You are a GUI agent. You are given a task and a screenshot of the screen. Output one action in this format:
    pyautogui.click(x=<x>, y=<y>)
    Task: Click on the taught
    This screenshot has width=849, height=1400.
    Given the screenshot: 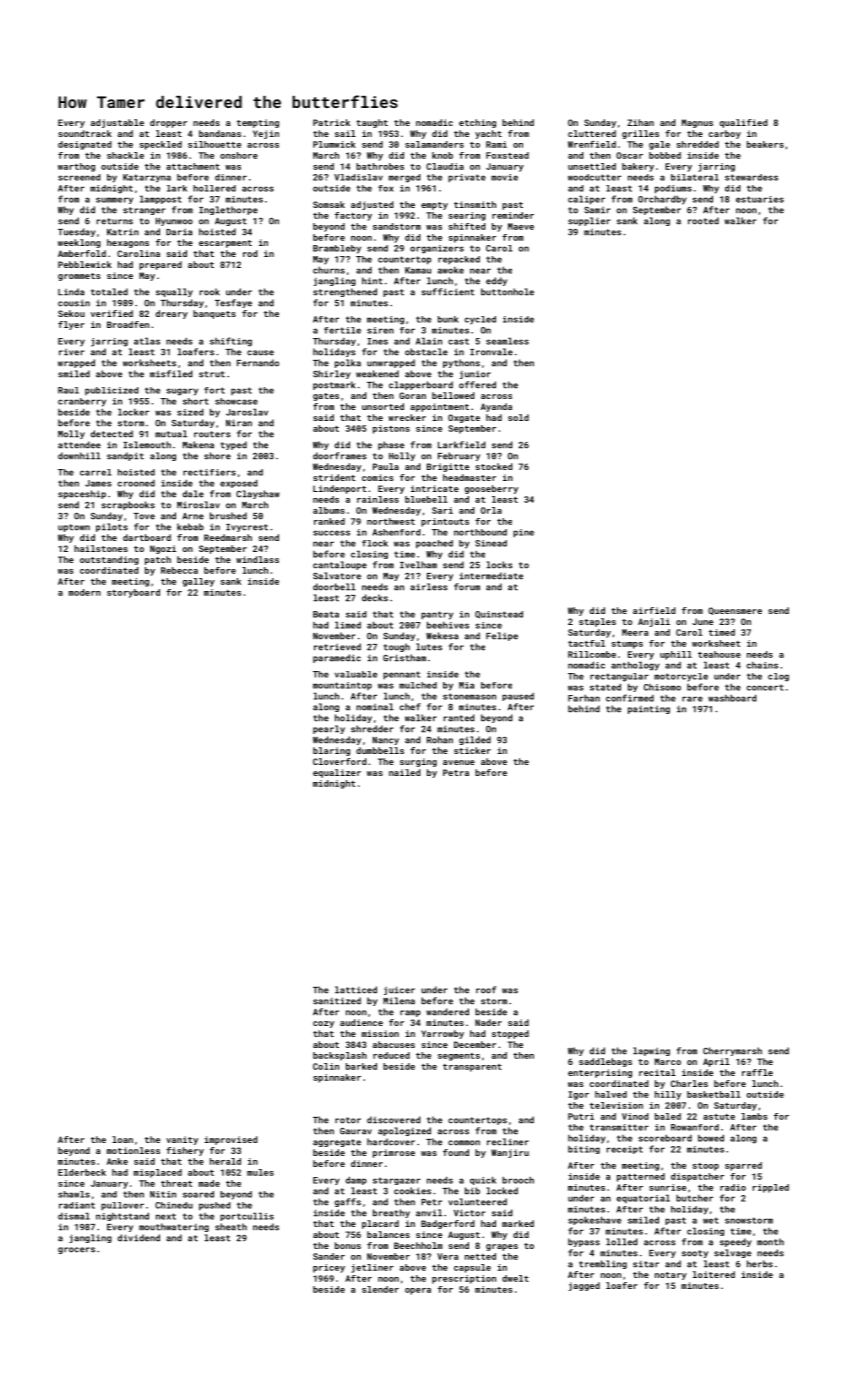 What is the action you would take?
    pyautogui.click(x=372, y=123)
